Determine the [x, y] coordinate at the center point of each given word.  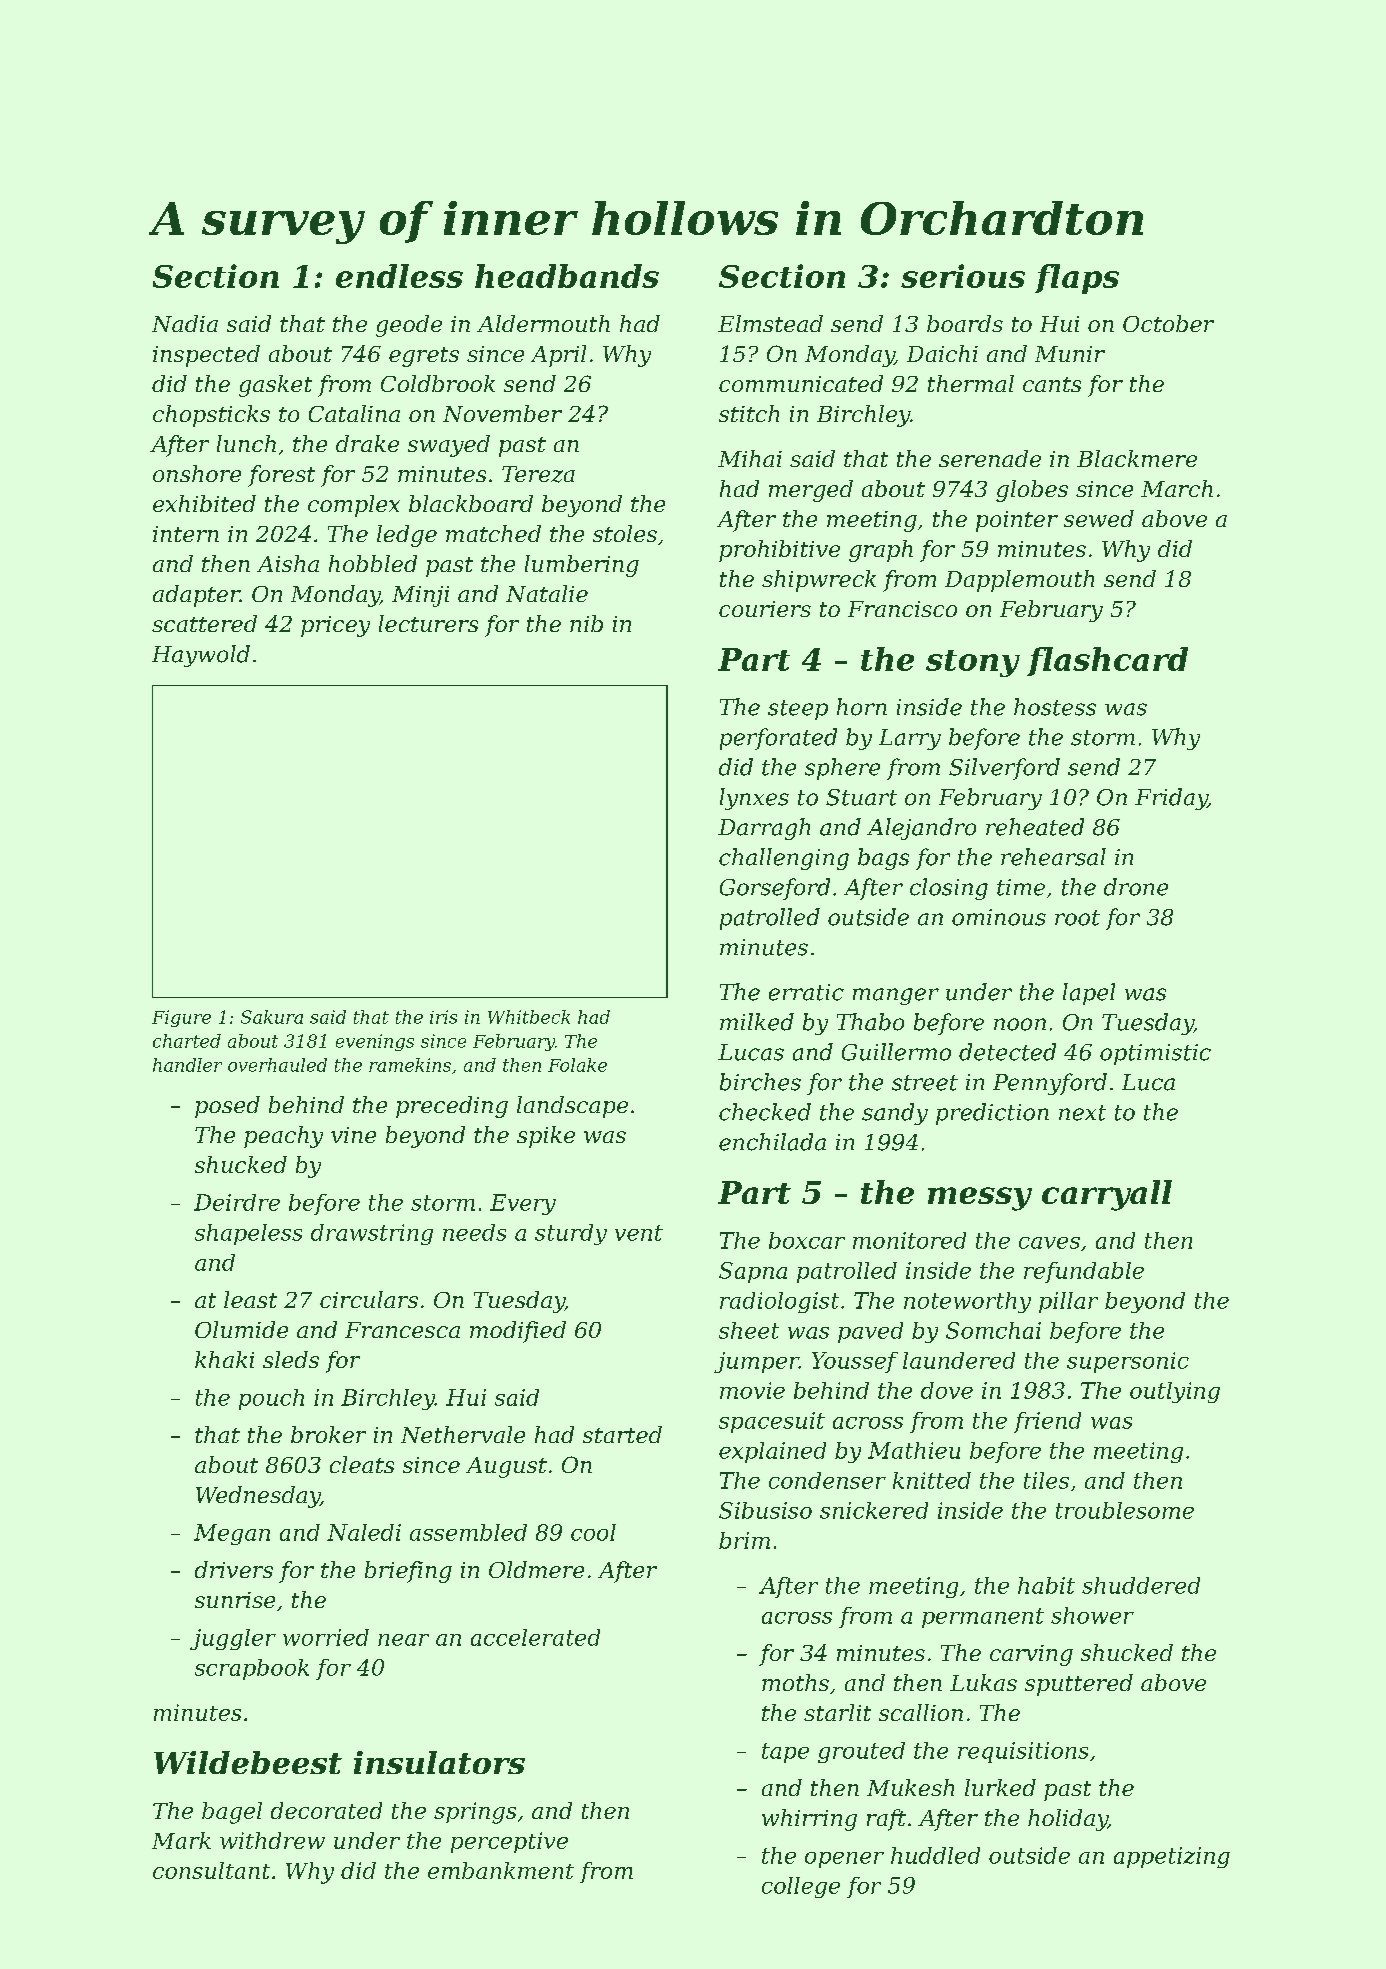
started [622, 1434]
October [1168, 323]
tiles [1046, 1480]
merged [811, 491]
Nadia [185, 323]
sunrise [235, 1600]
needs [474, 1232]
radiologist [779, 1302]
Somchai [993, 1330]
